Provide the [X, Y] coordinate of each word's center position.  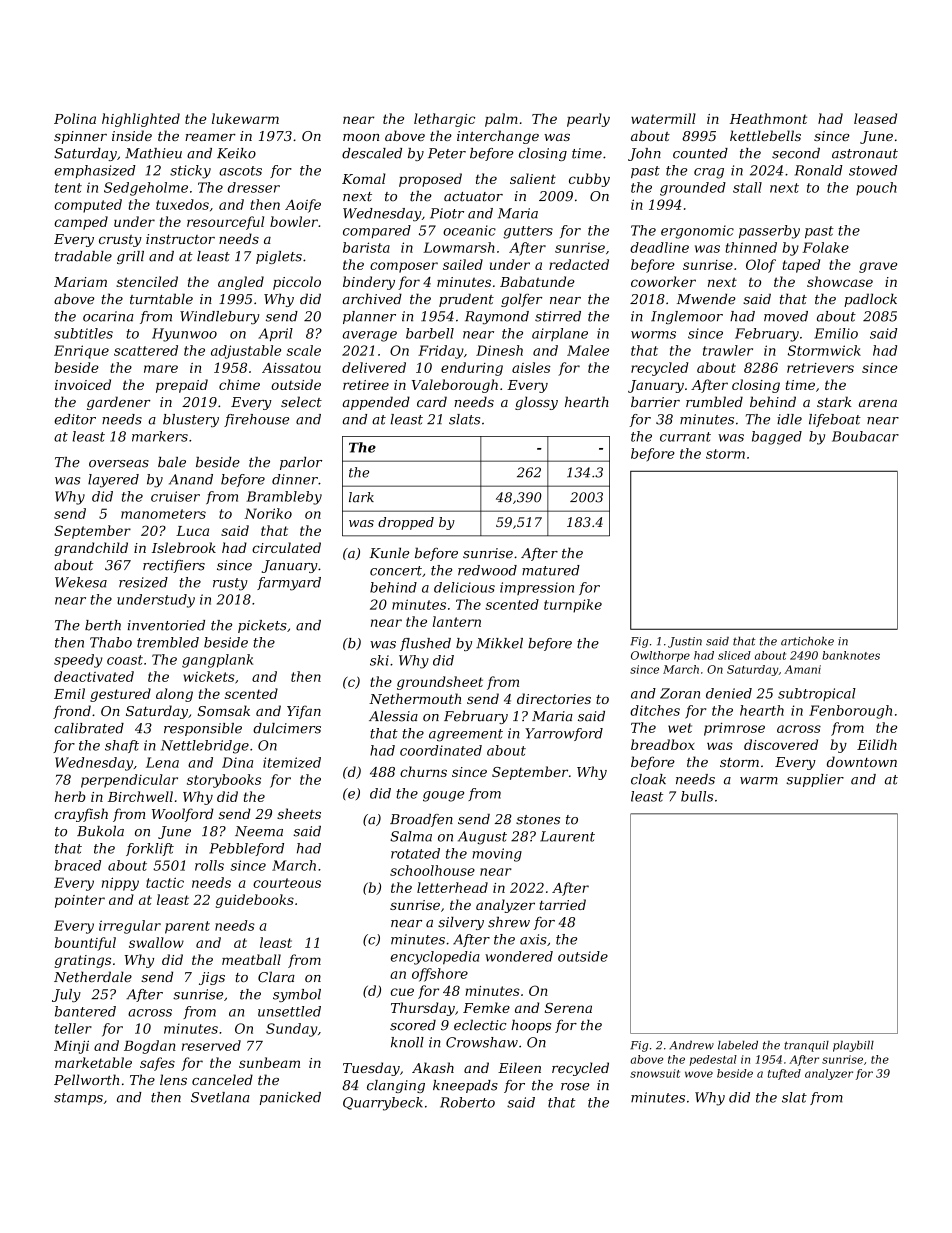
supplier [815, 780]
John [644, 154]
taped [801, 266]
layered [113, 481]
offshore [440, 975]
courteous [287, 883]
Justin [685, 642]
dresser [254, 187]
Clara [276, 976]
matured [551, 570]
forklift [150, 849]
